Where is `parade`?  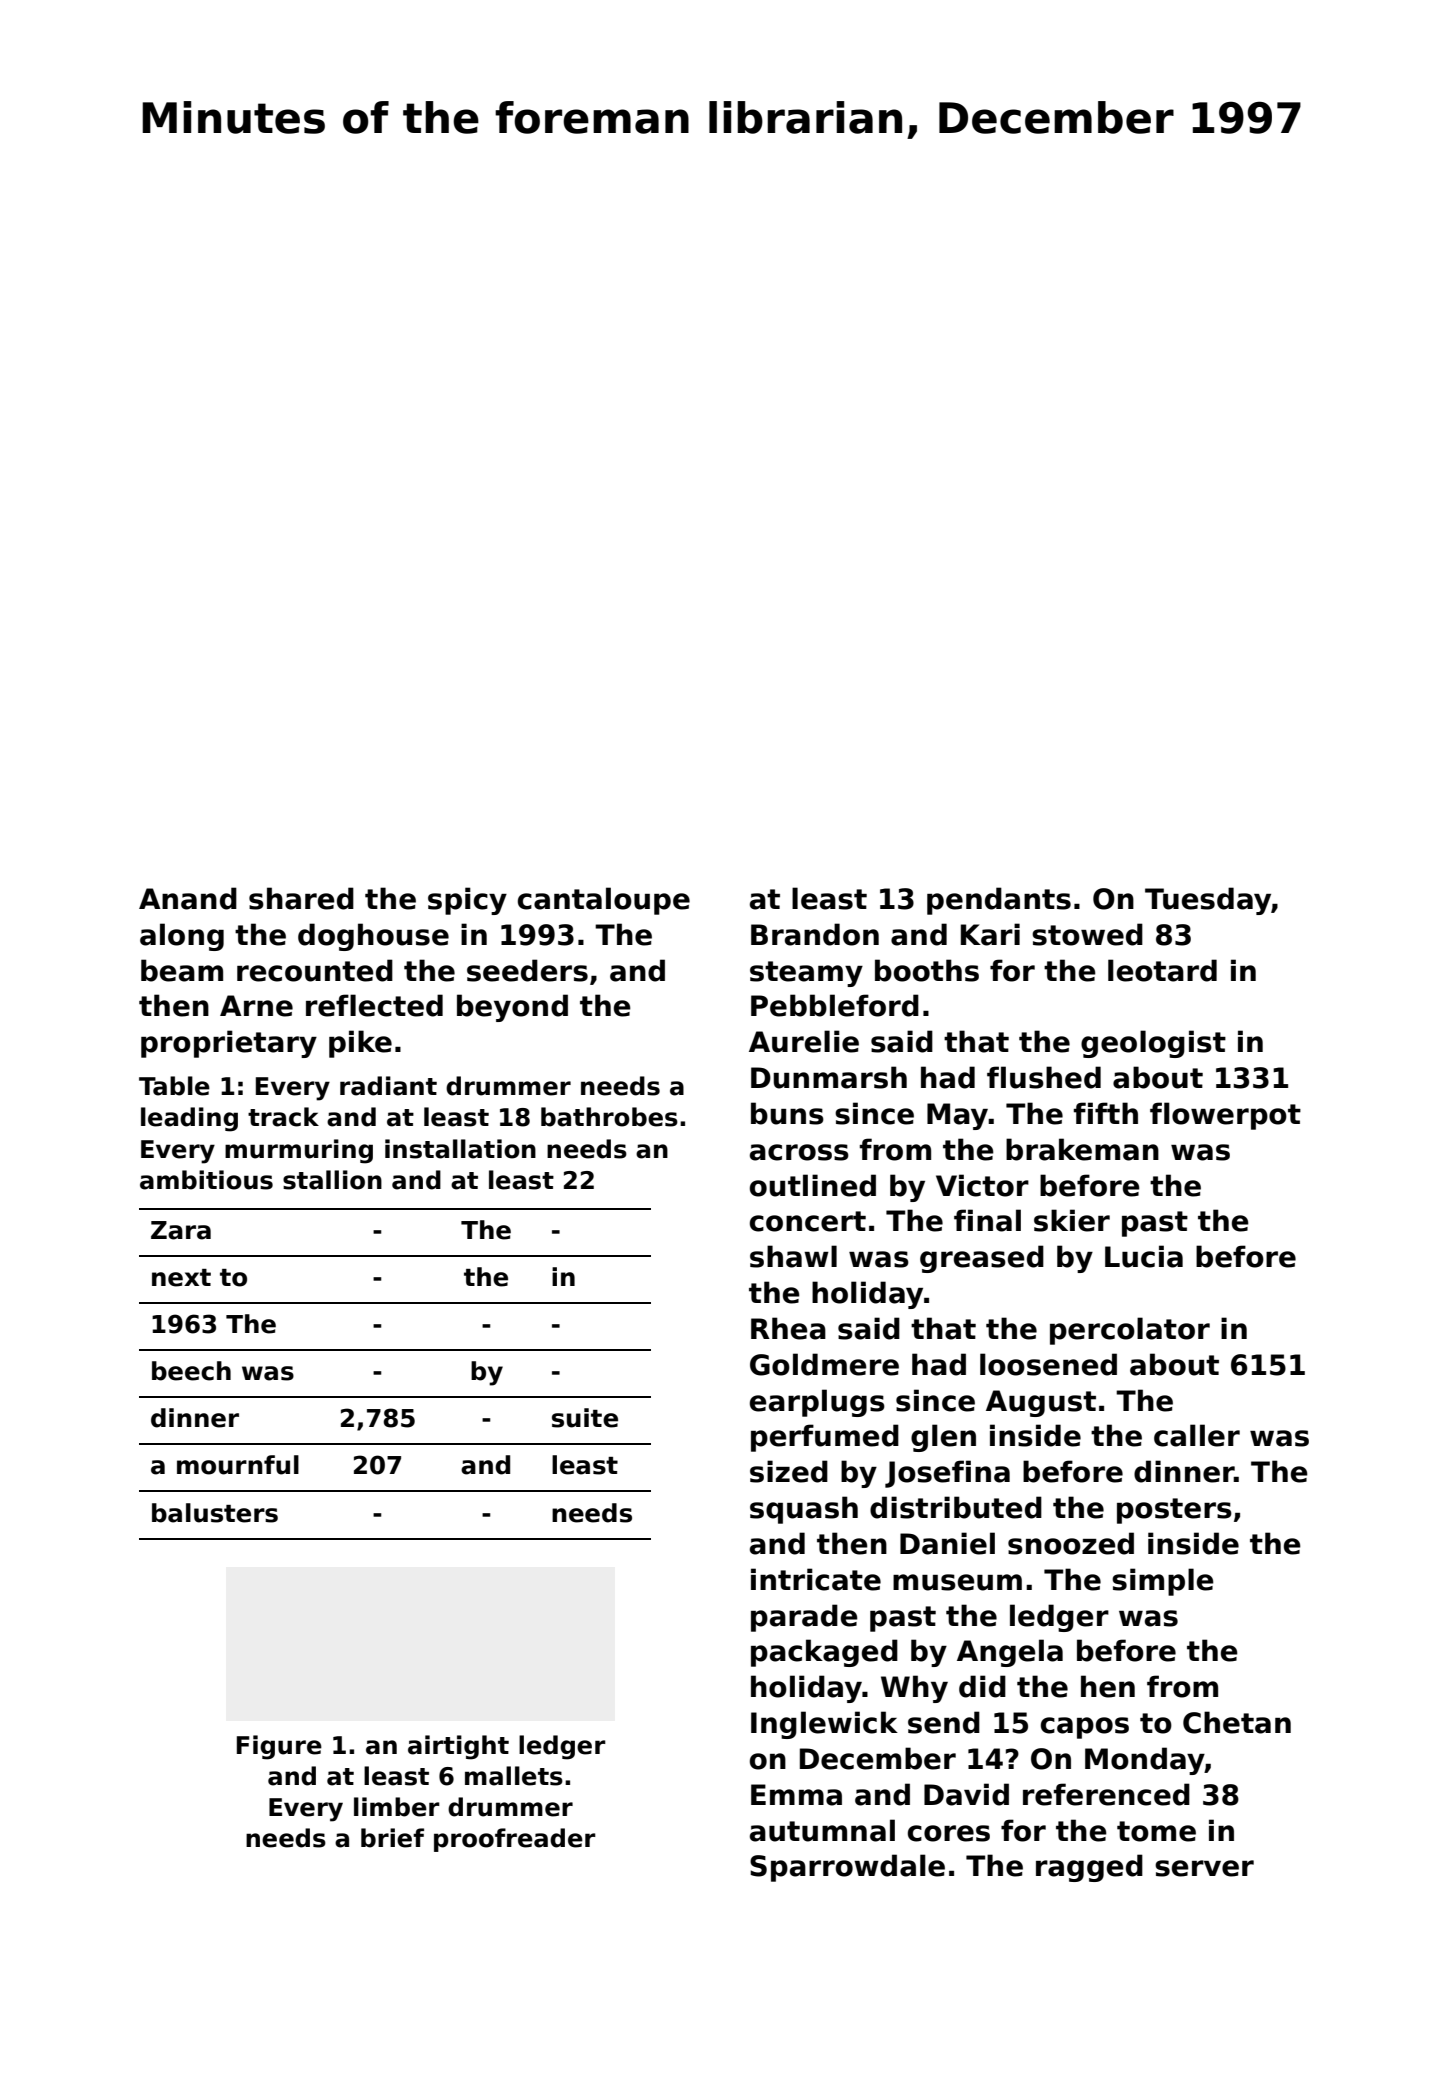 parade is located at coordinates (804, 1618).
